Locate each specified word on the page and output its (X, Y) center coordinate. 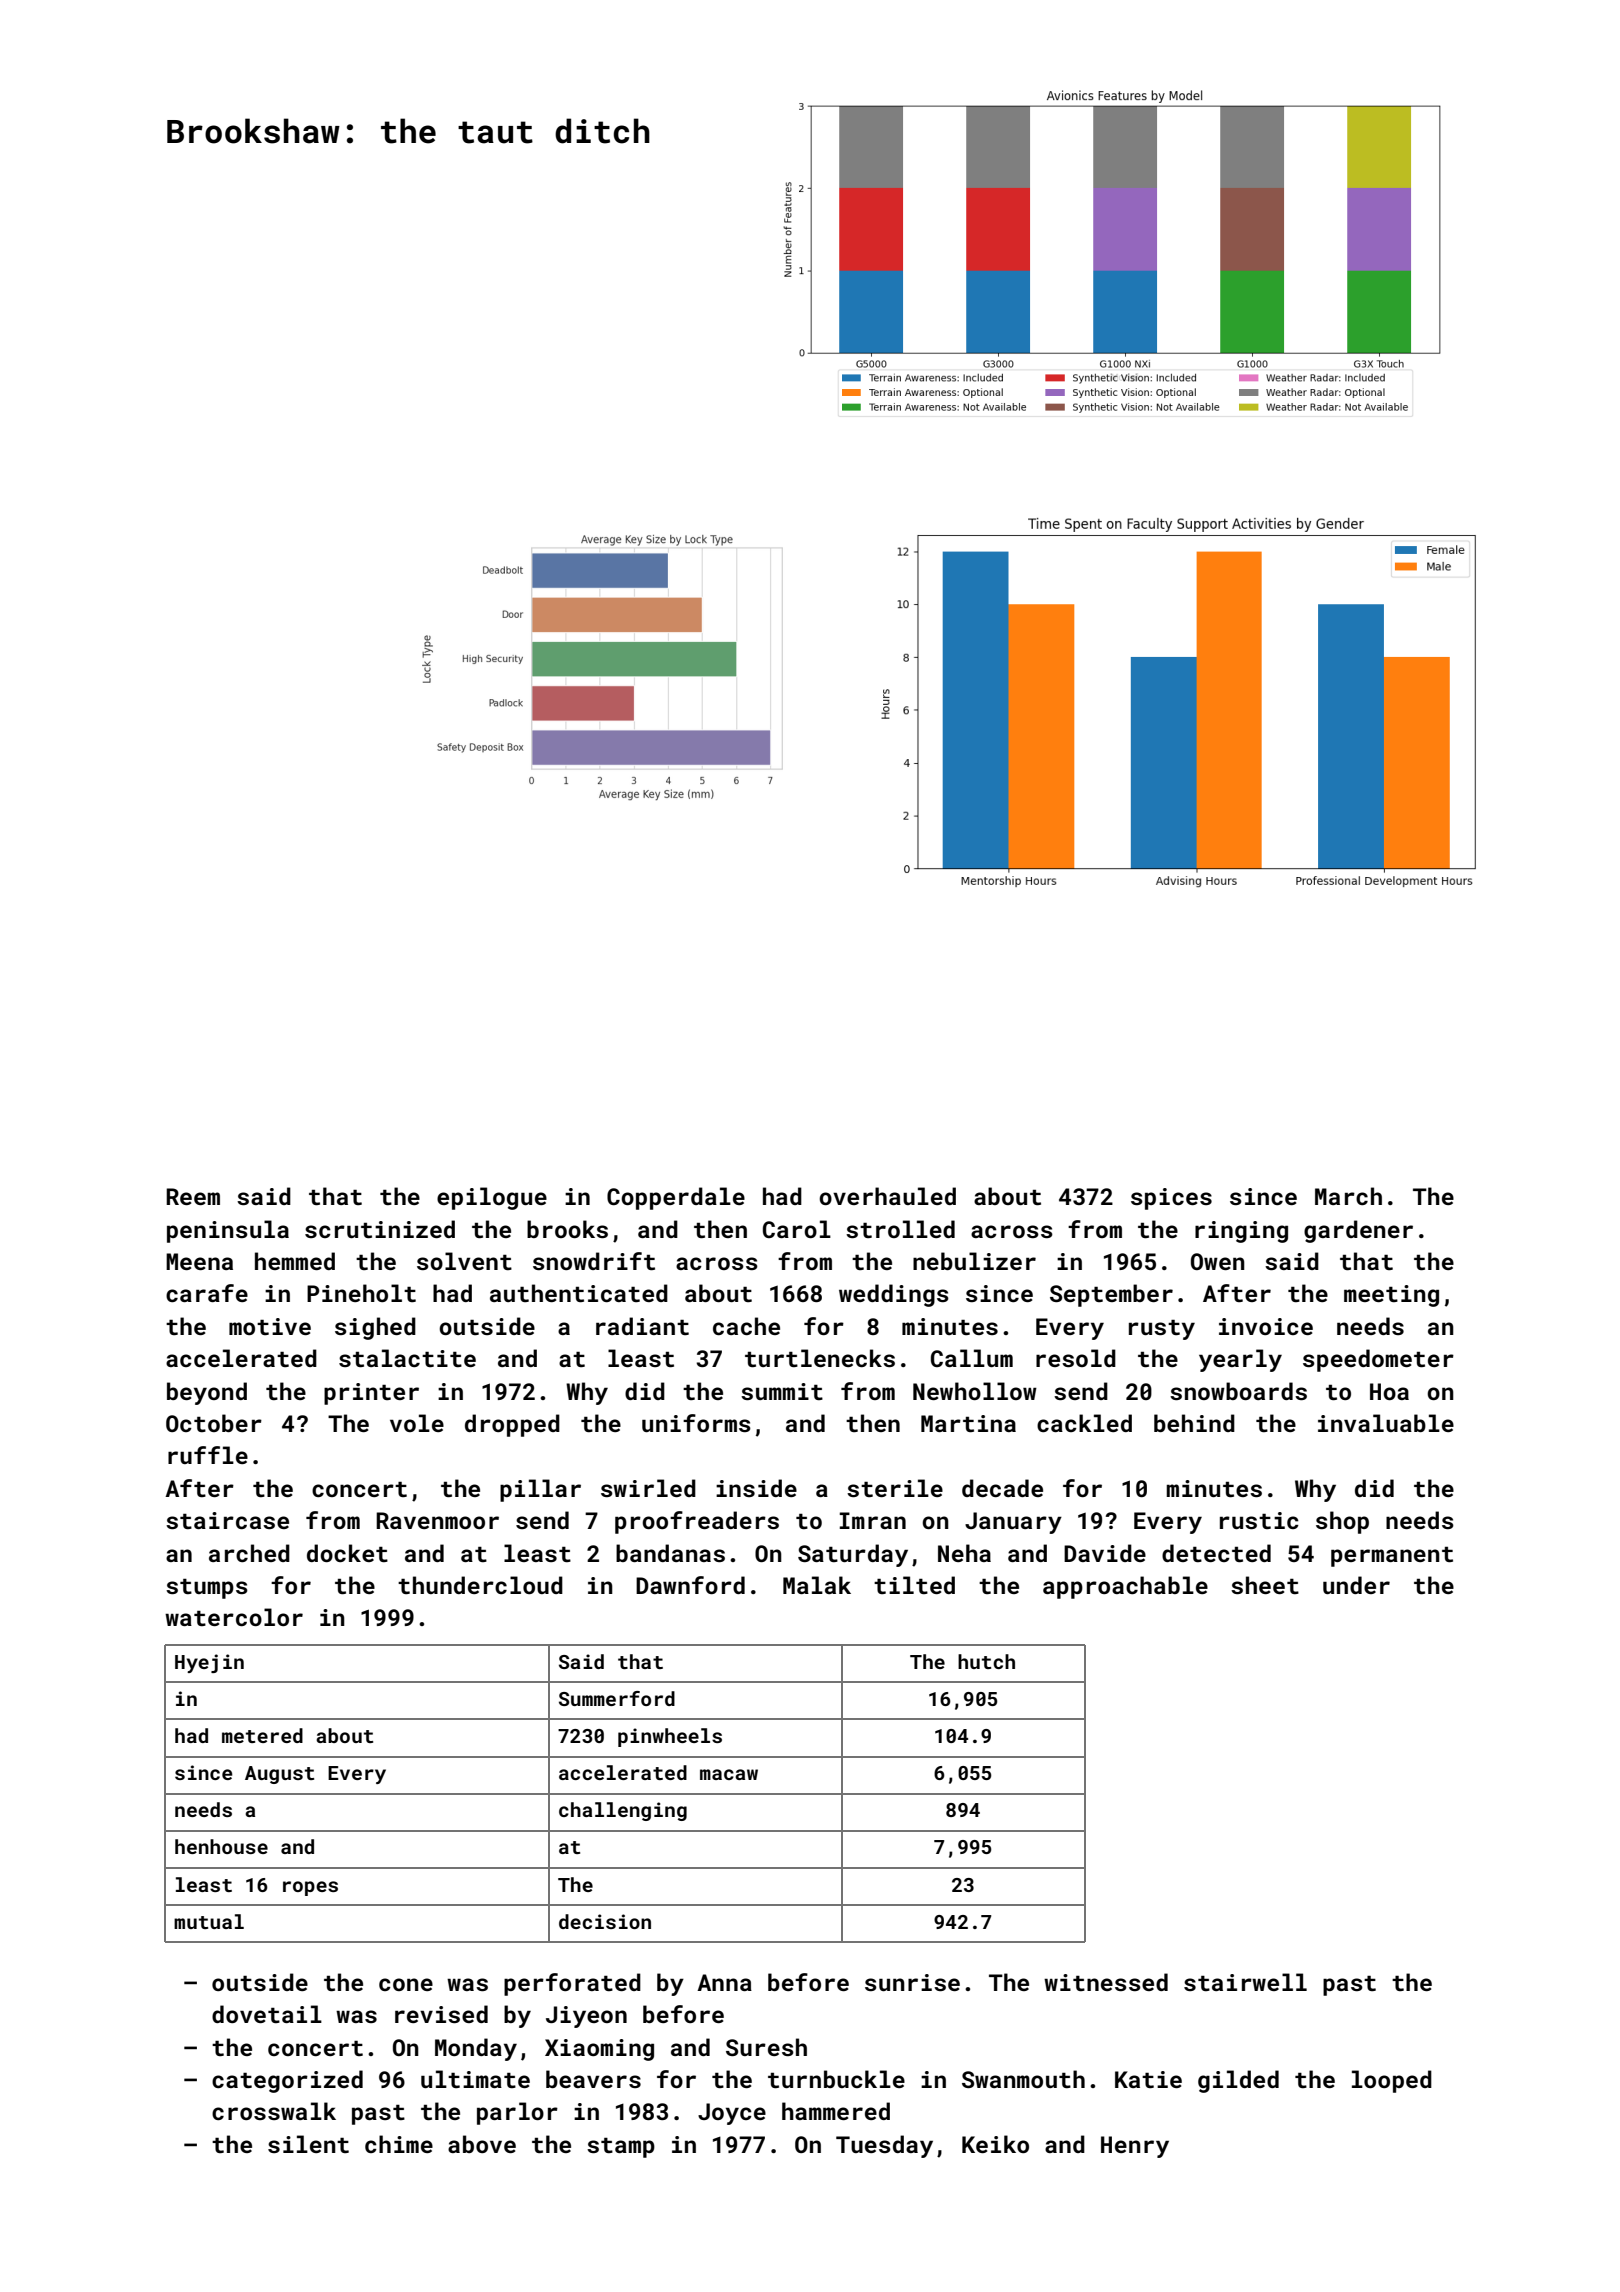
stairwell (1245, 1982)
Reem (193, 1196)
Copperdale (676, 1198)
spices (1171, 1199)
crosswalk (274, 2111)
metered (262, 1735)
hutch (986, 1661)
